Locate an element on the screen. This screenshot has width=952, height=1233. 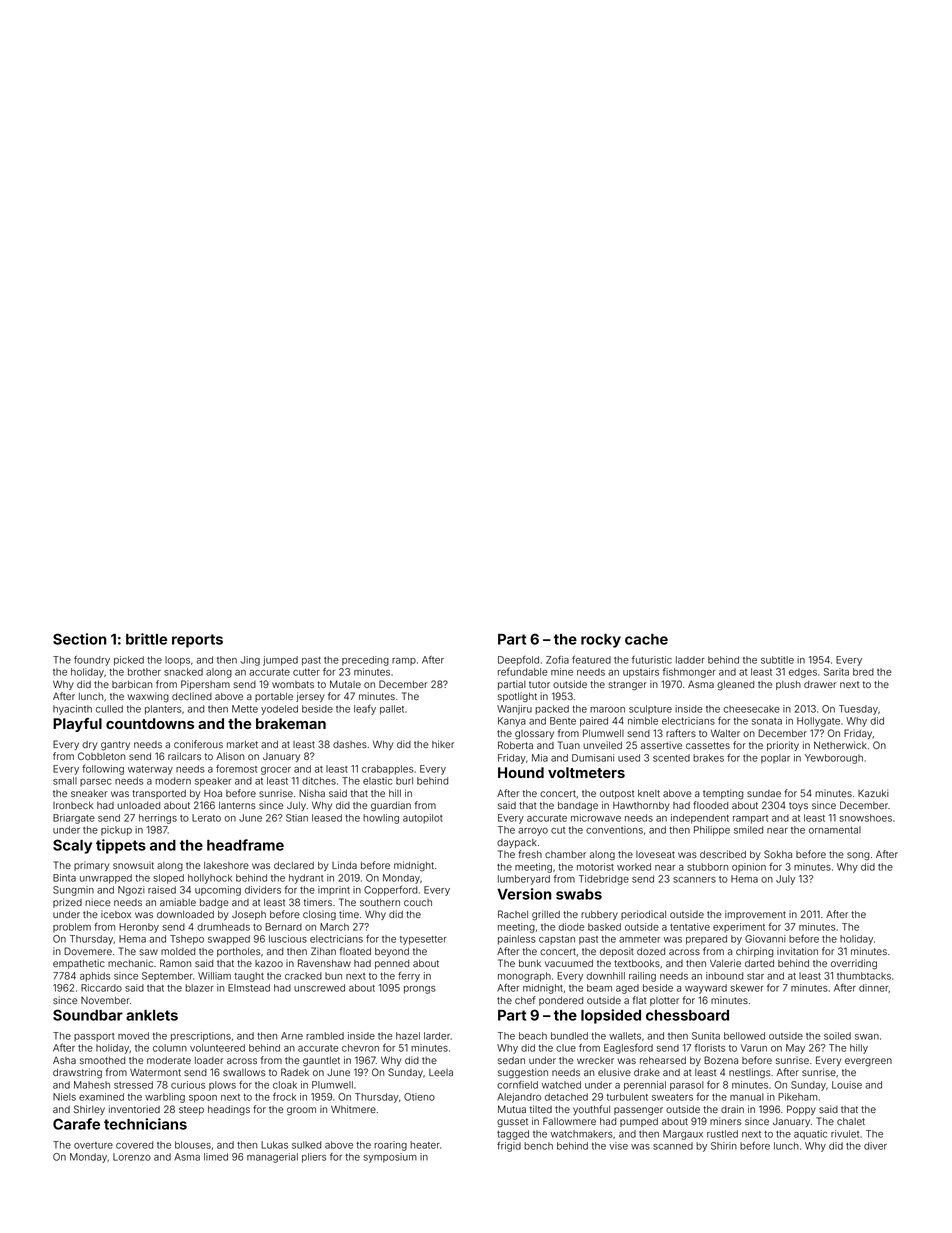
Linda is located at coordinates (344, 865).
